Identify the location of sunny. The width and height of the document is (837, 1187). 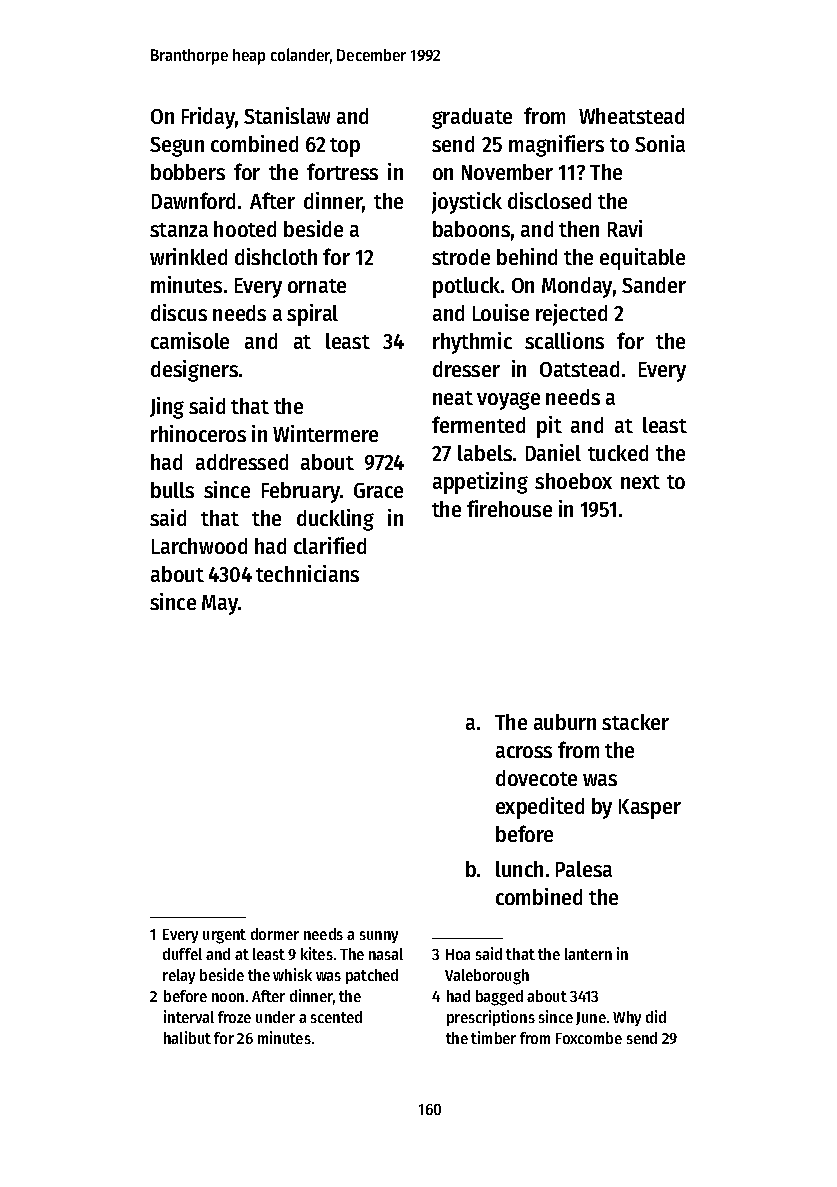
(379, 937).
